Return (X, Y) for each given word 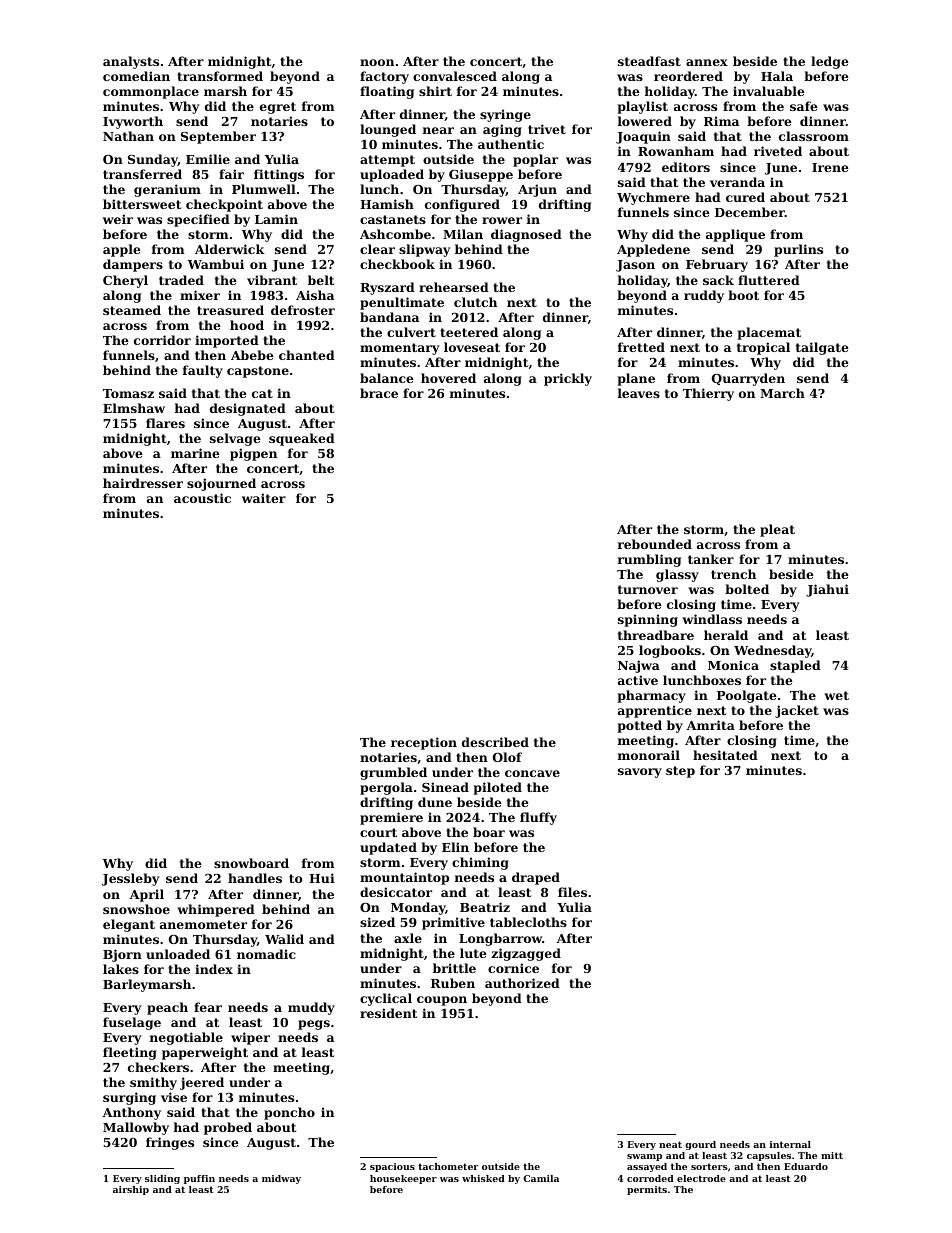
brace (379, 393)
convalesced (455, 76)
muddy (311, 1008)
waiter (264, 498)
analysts (131, 62)
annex (707, 62)
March (782, 393)
